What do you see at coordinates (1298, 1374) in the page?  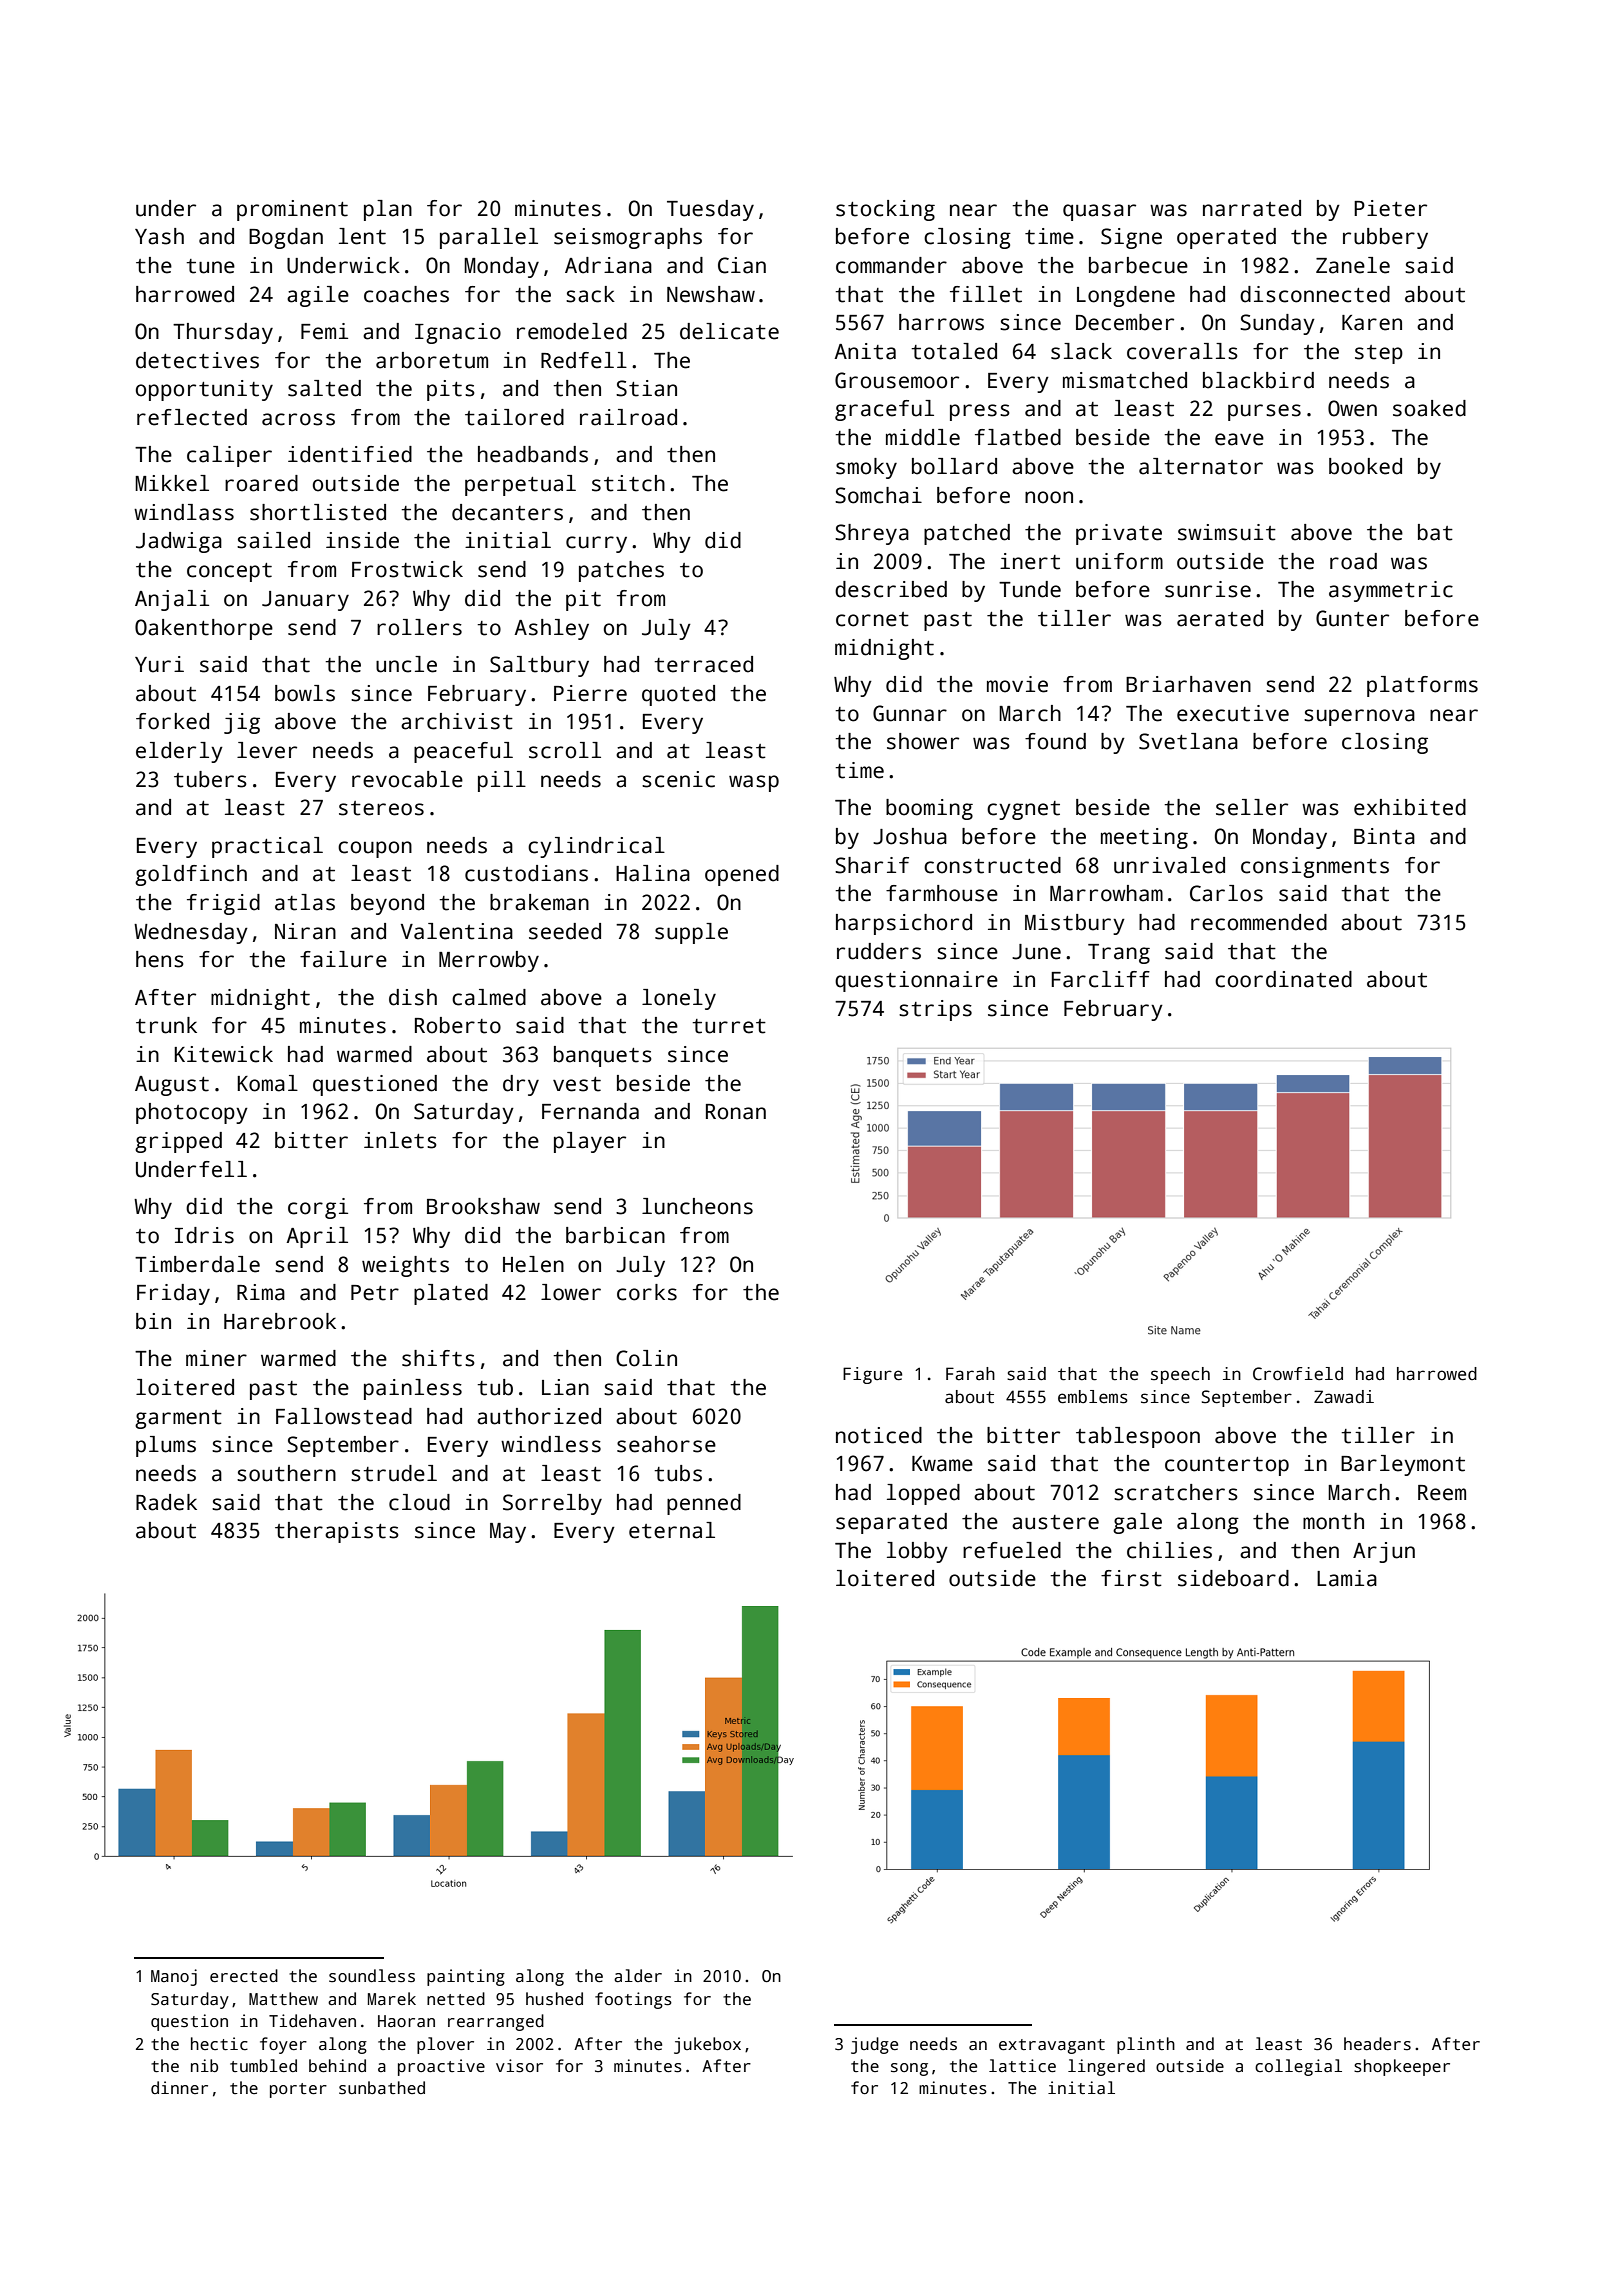 I see `Crowfield` at bounding box center [1298, 1374].
